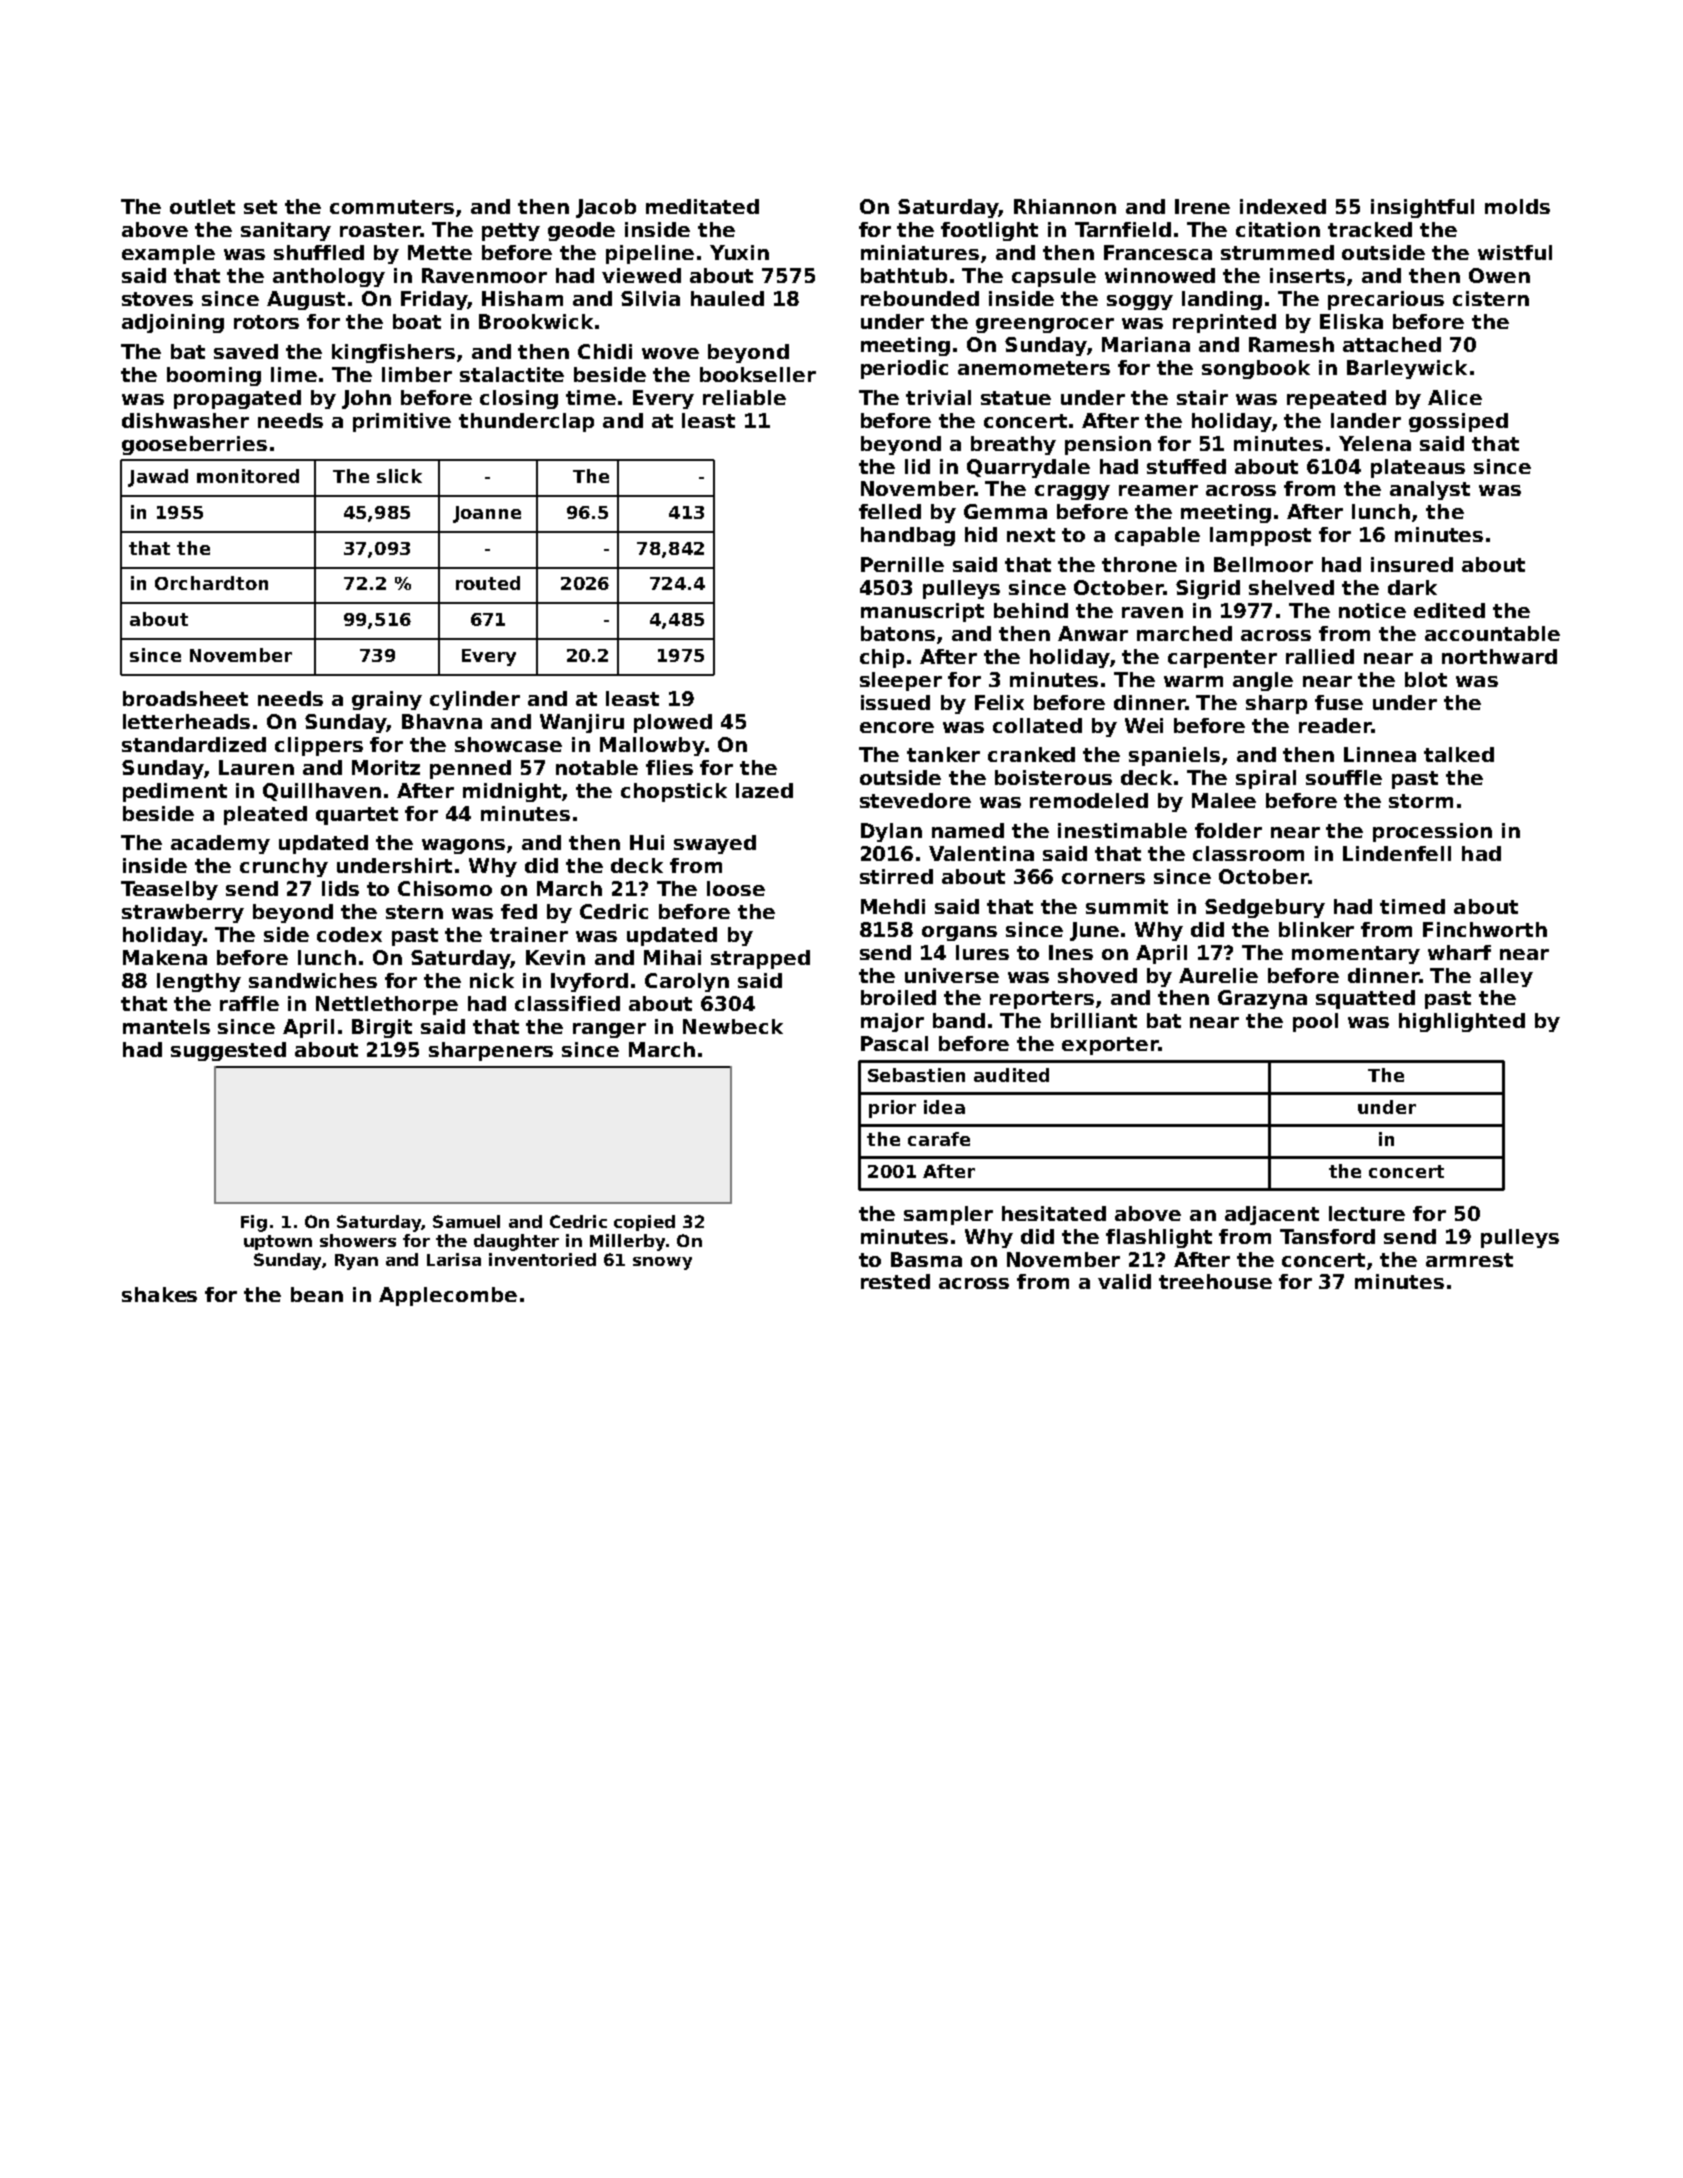  I want to click on outlet, so click(202, 206).
